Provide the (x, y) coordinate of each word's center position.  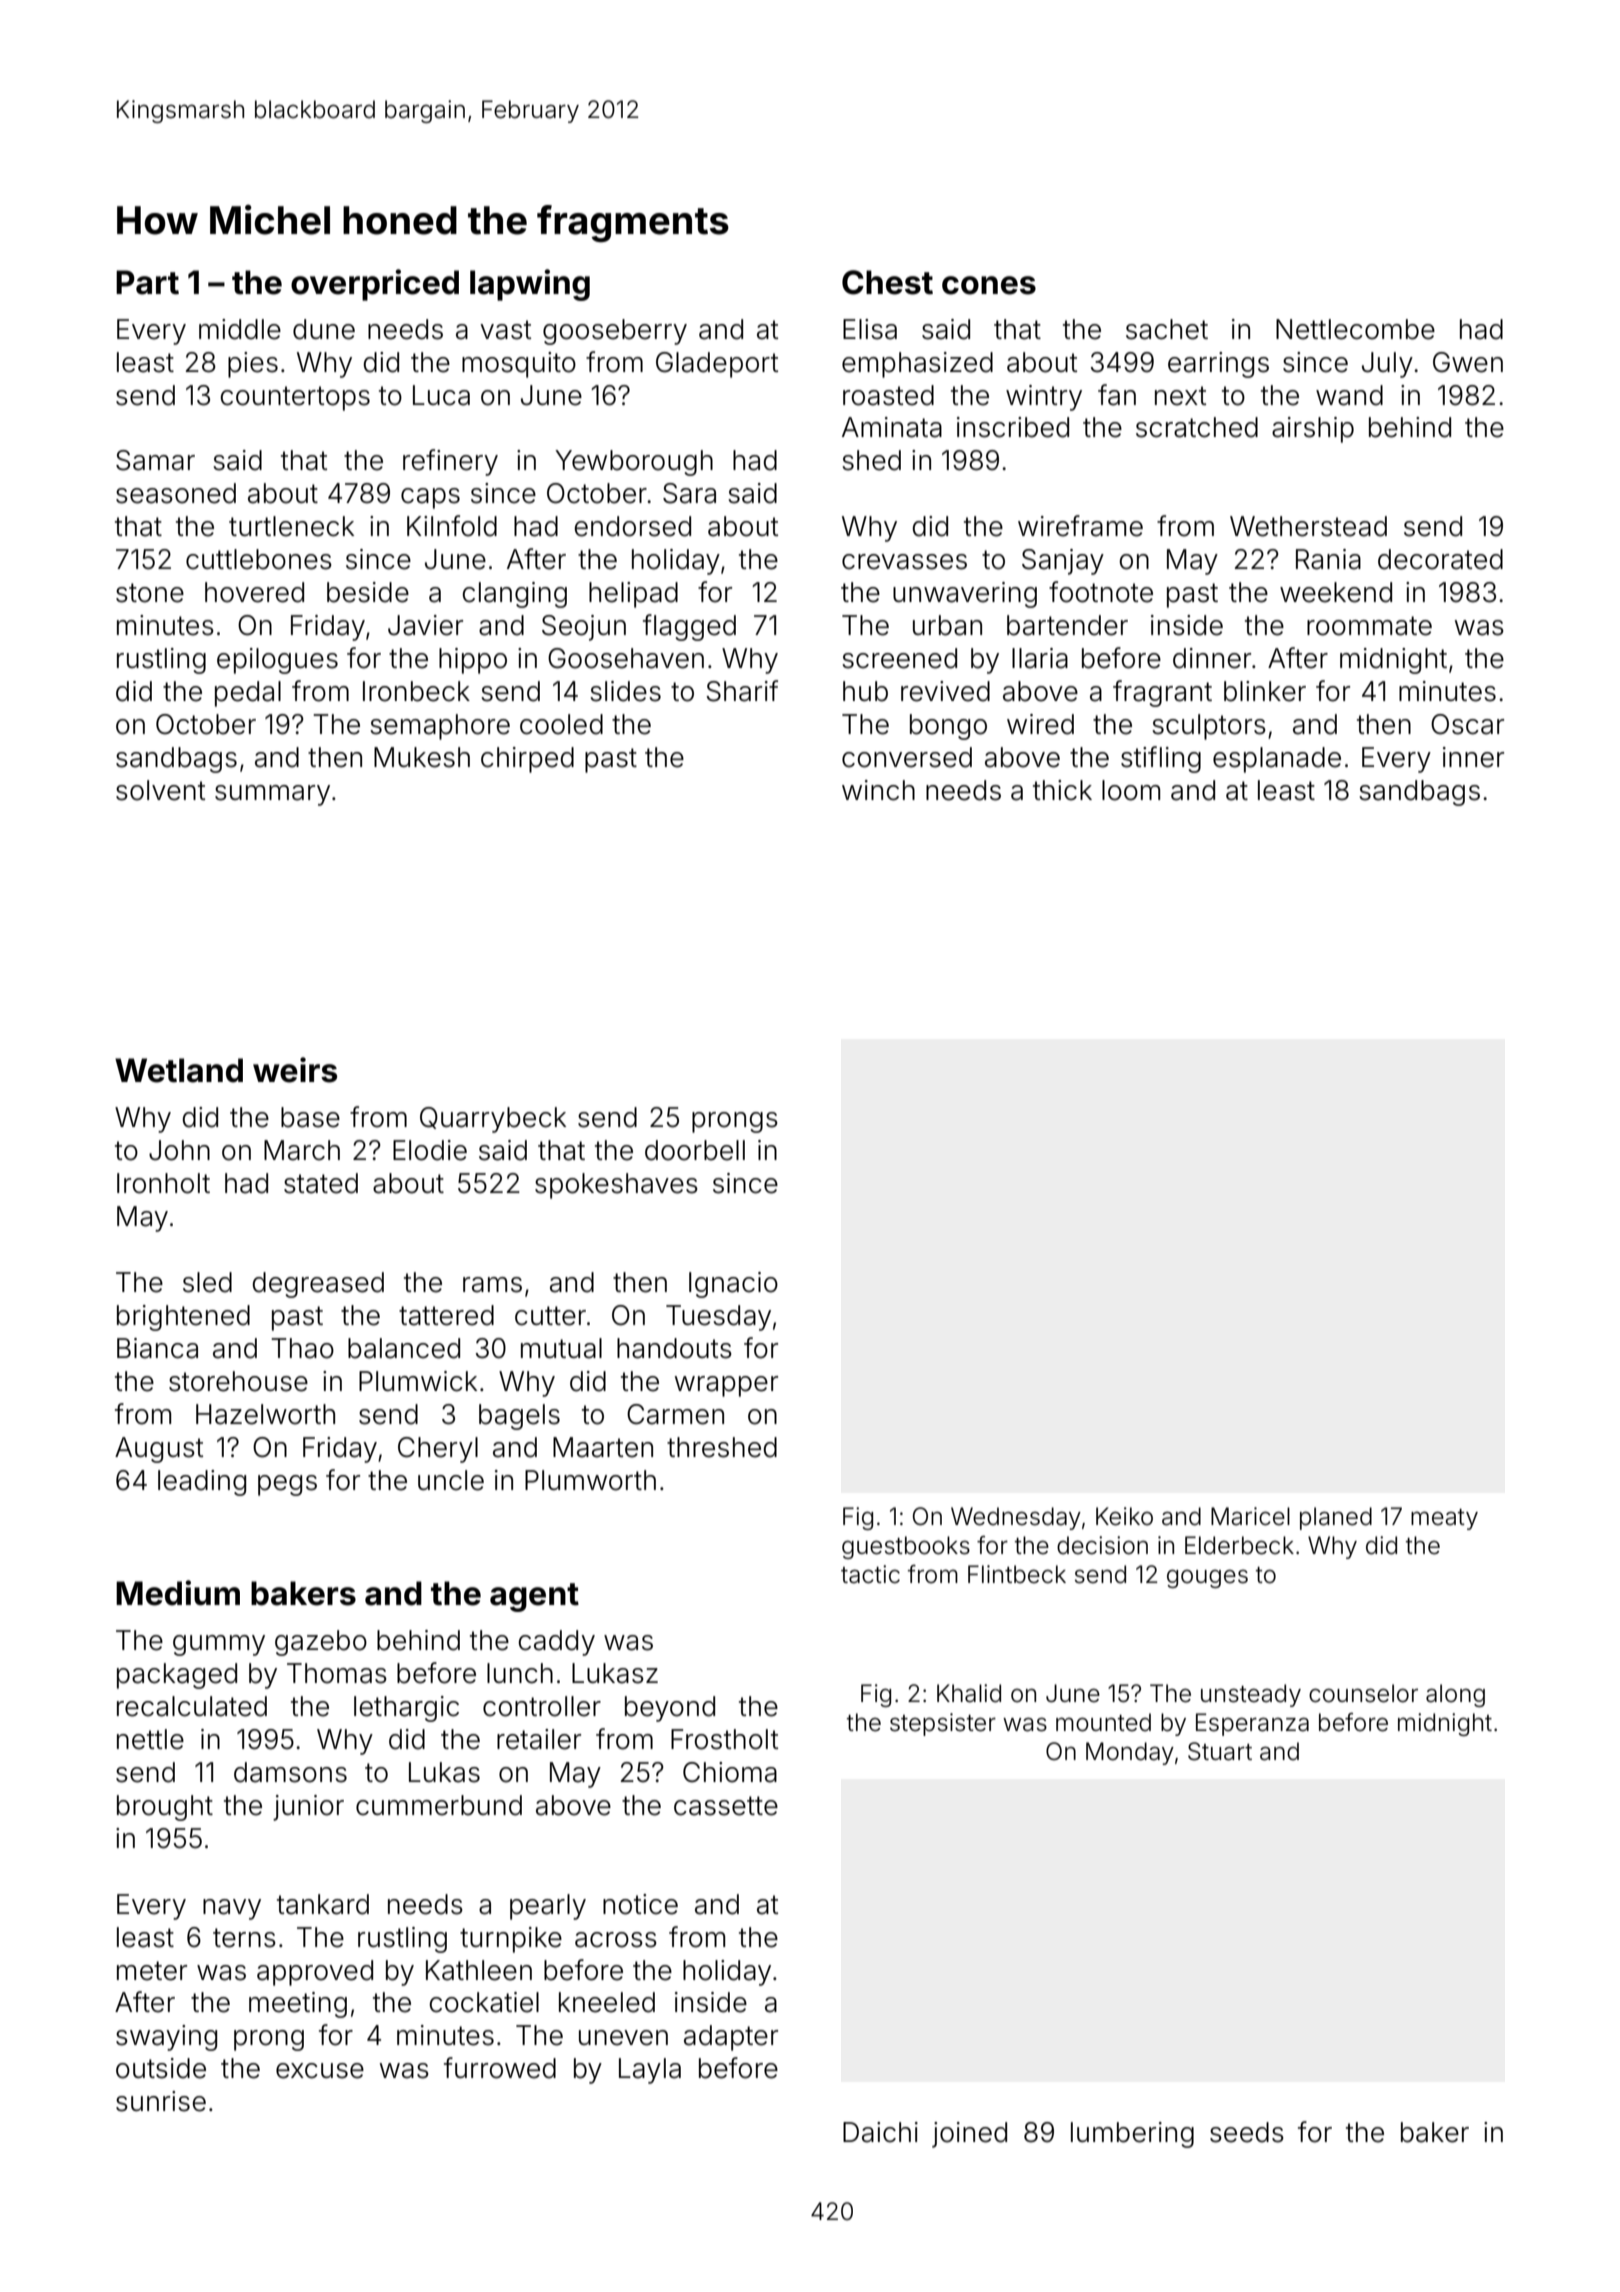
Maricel (1250, 1516)
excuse (320, 2071)
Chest (887, 282)
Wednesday (1016, 1518)
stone (150, 593)
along (1455, 1695)
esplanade (1277, 760)
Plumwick (418, 1381)
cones (989, 285)
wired (1040, 724)
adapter (731, 2038)
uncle (451, 1480)
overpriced (375, 285)
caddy (556, 1643)
